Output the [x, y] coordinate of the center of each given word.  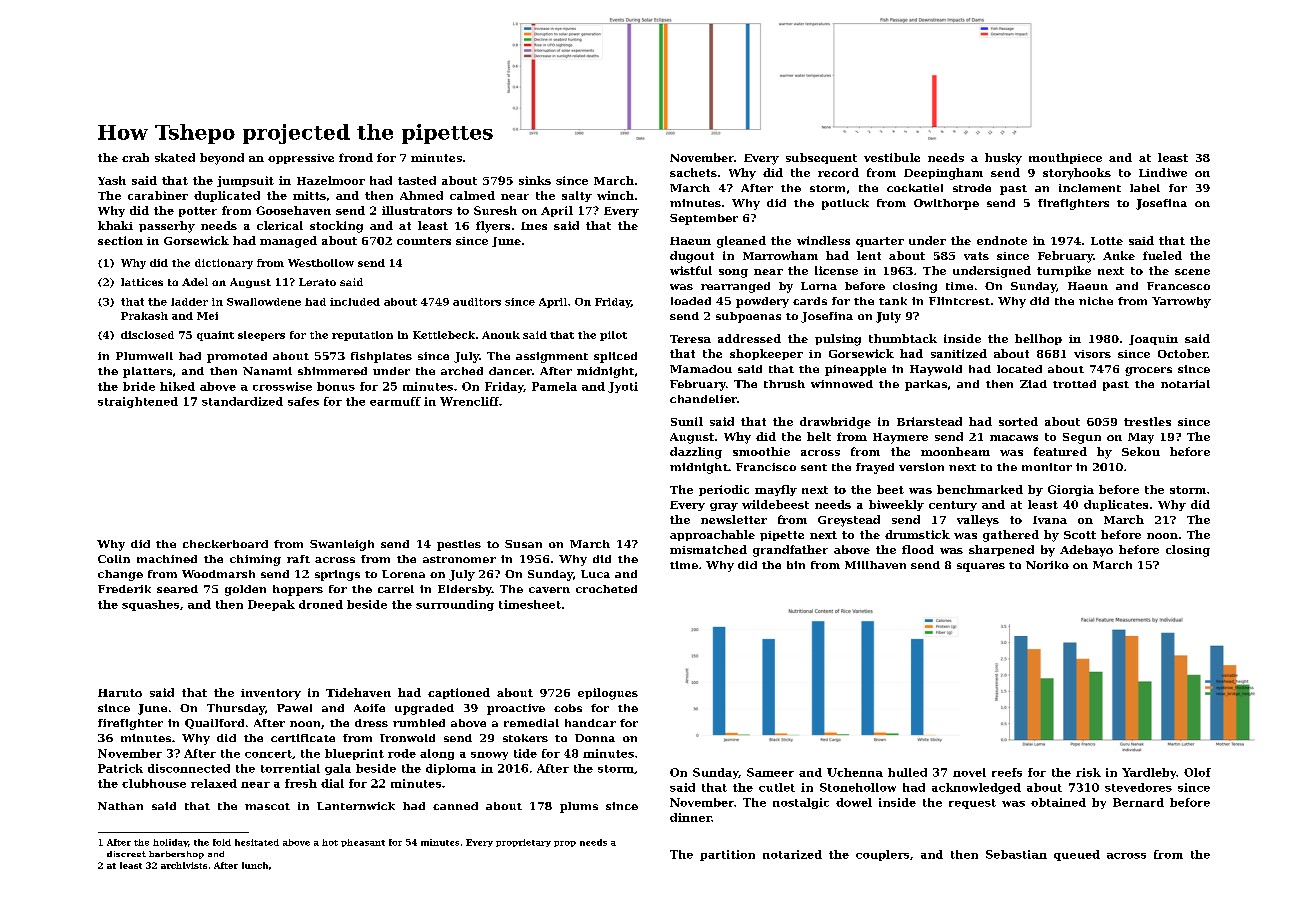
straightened [138, 402]
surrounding [455, 605]
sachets [693, 172]
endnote [1002, 240]
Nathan [120, 806]
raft [298, 559]
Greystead [849, 521]
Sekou [1141, 451]
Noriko [1047, 565]
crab [135, 157]
